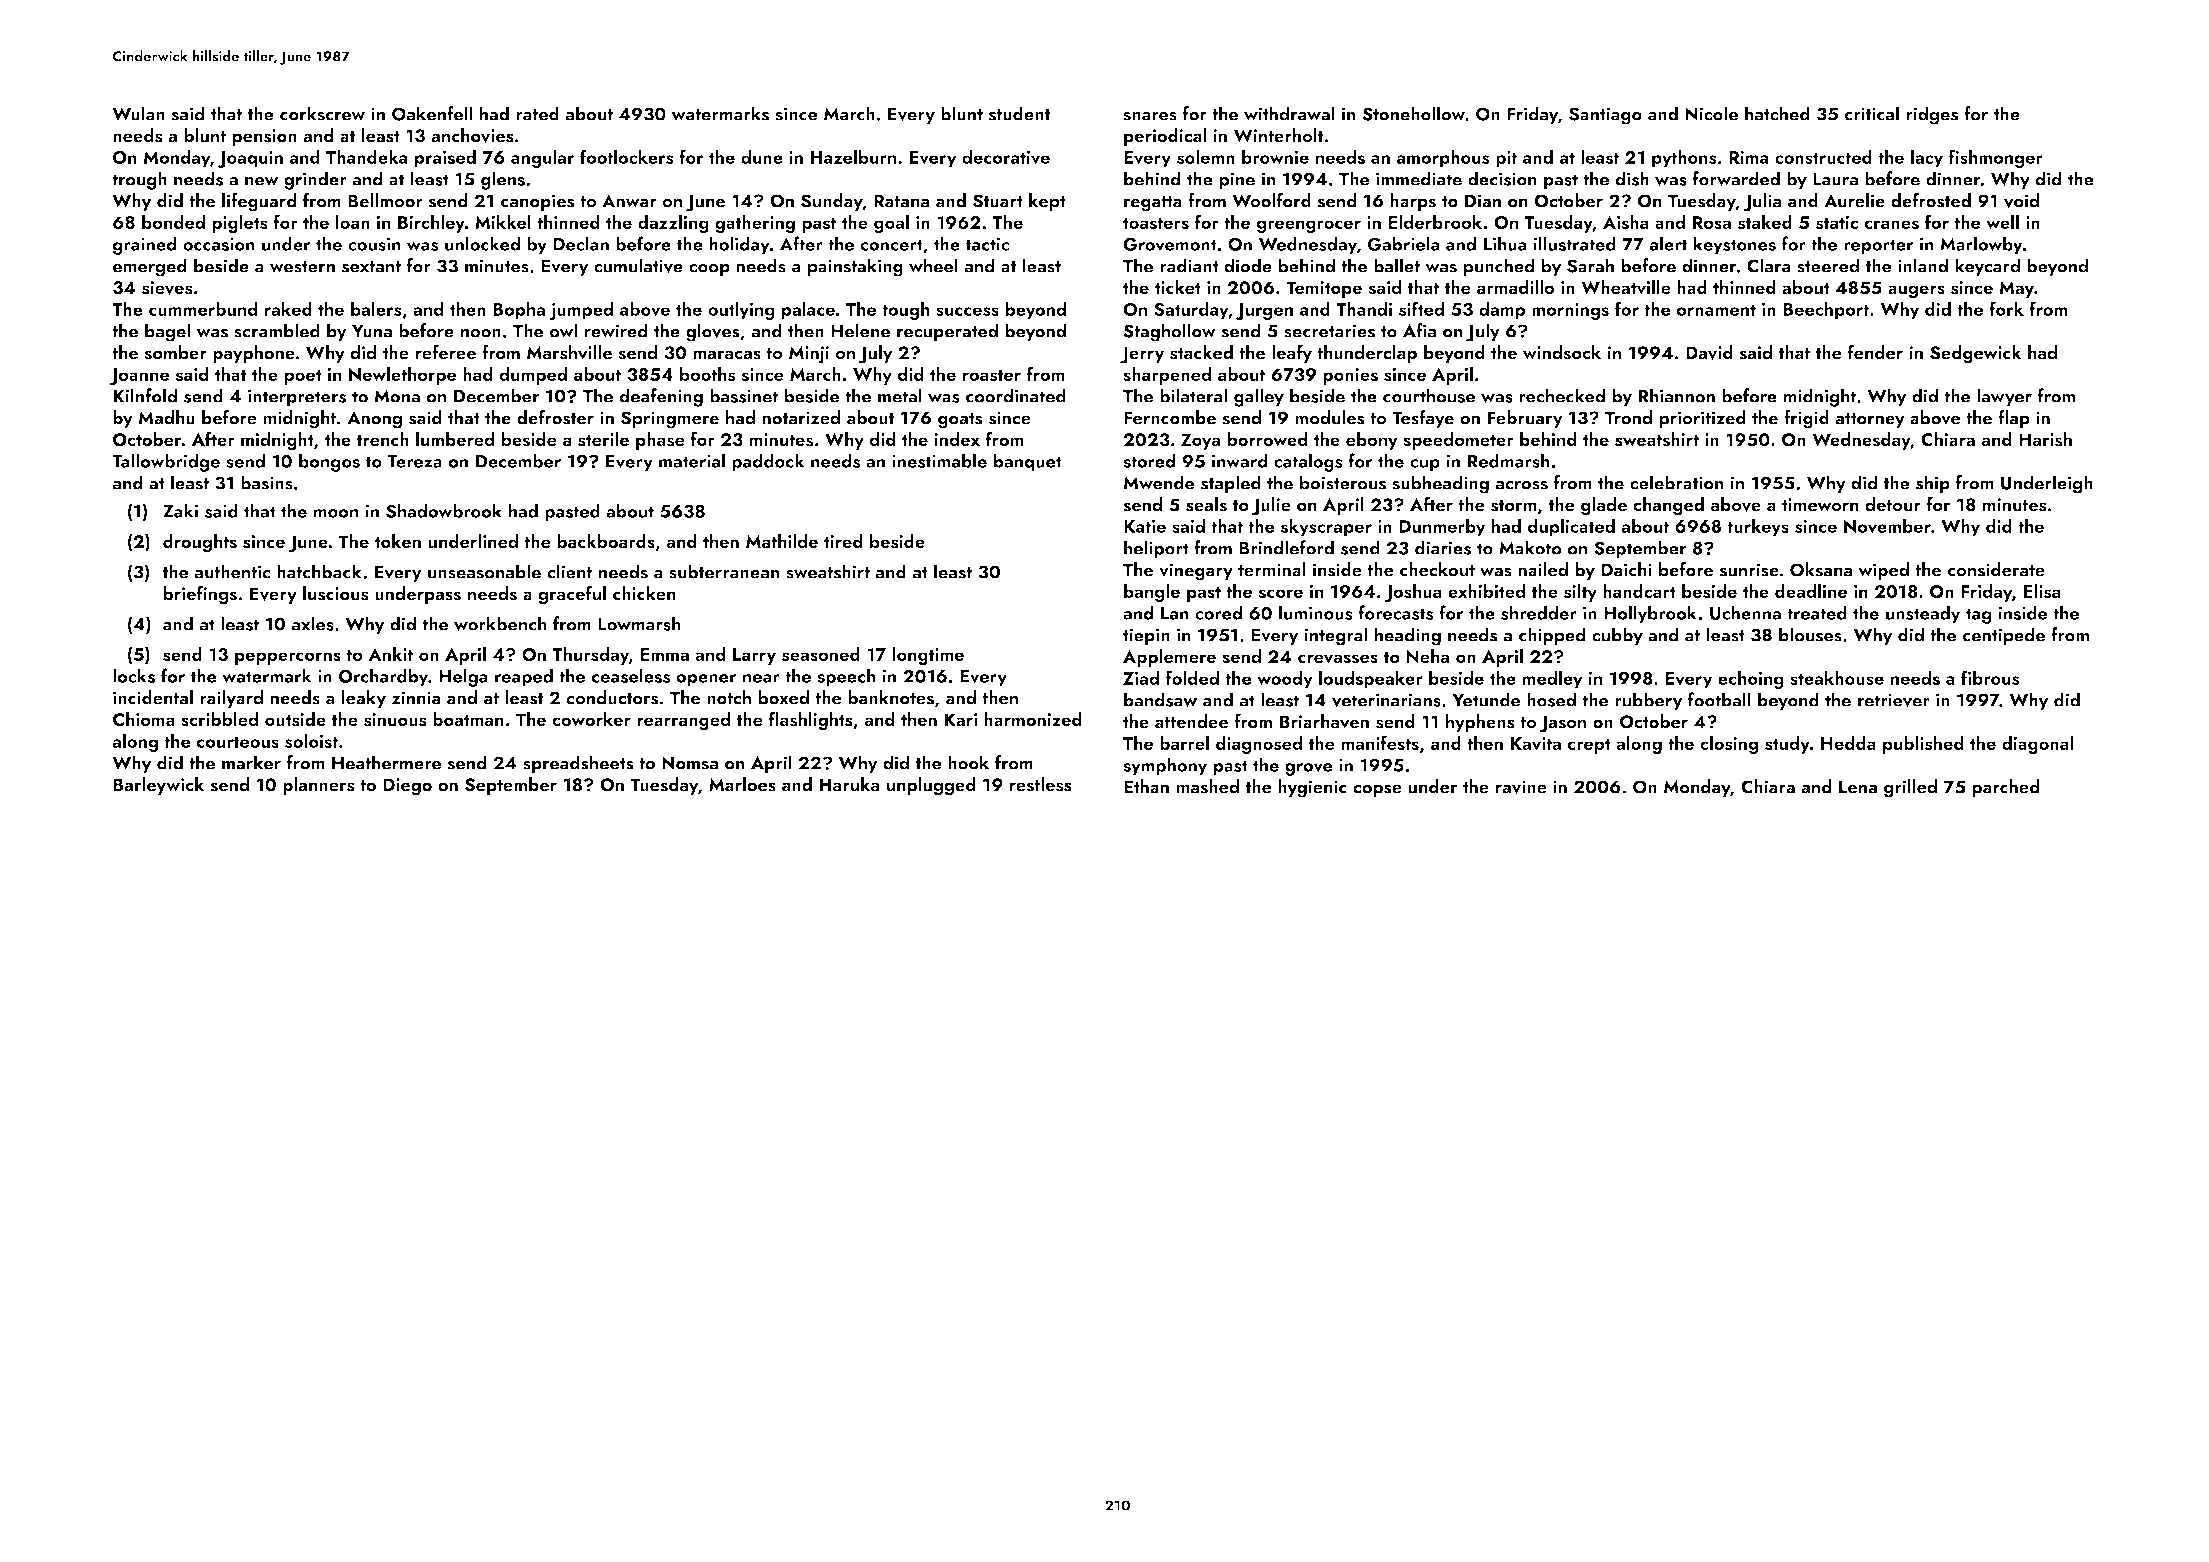 The width and height of the document is (2209, 1562). What do you see at coordinates (1515, 287) in the document?
I see `armadillo` at bounding box center [1515, 287].
